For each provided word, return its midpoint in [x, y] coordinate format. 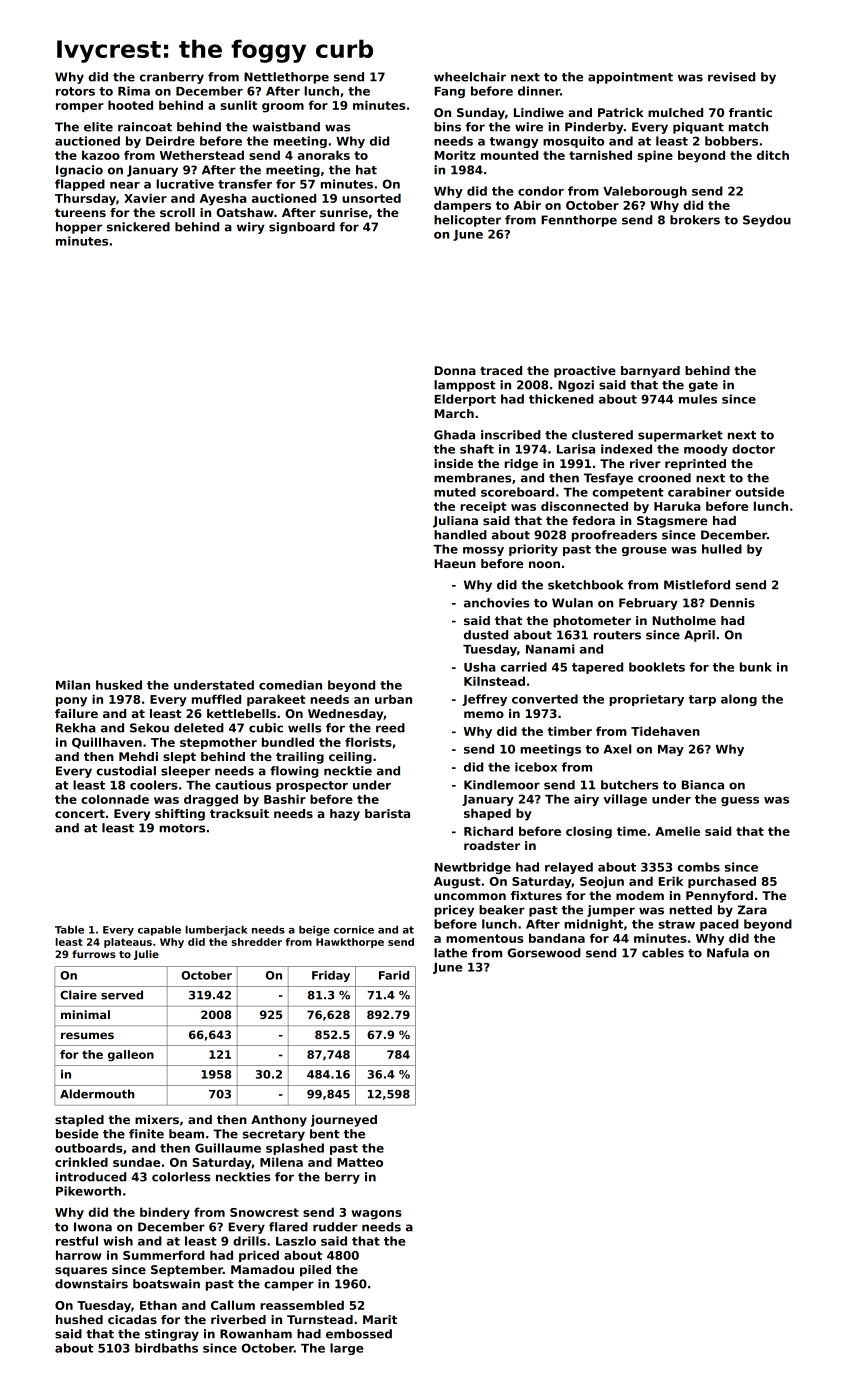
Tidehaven [665, 731]
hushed [79, 1319]
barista [387, 813]
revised [731, 77]
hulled [722, 549]
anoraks [324, 155]
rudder [335, 1227]
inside [453, 463]
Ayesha [223, 199]
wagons [377, 1215]
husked [119, 685]
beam [186, 1134]
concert [80, 813]
